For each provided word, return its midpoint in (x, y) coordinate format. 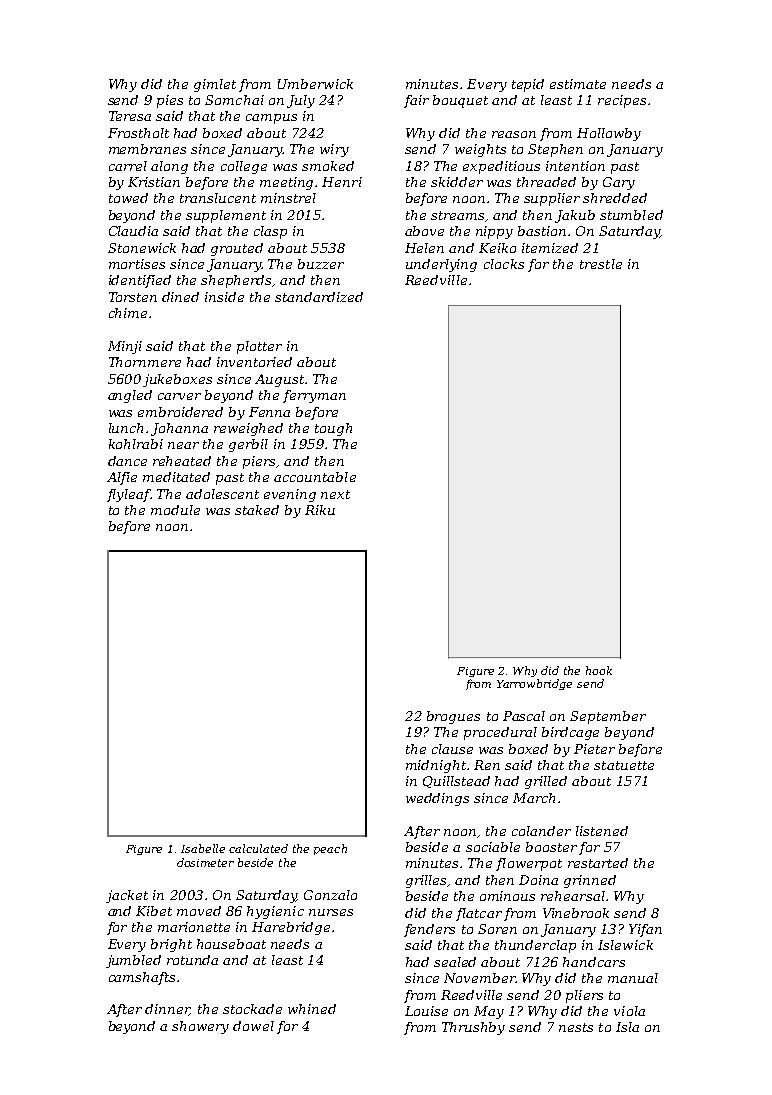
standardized (319, 297)
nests (576, 1027)
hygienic (275, 912)
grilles (427, 881)
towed (128, 198)
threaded (546, 182)
